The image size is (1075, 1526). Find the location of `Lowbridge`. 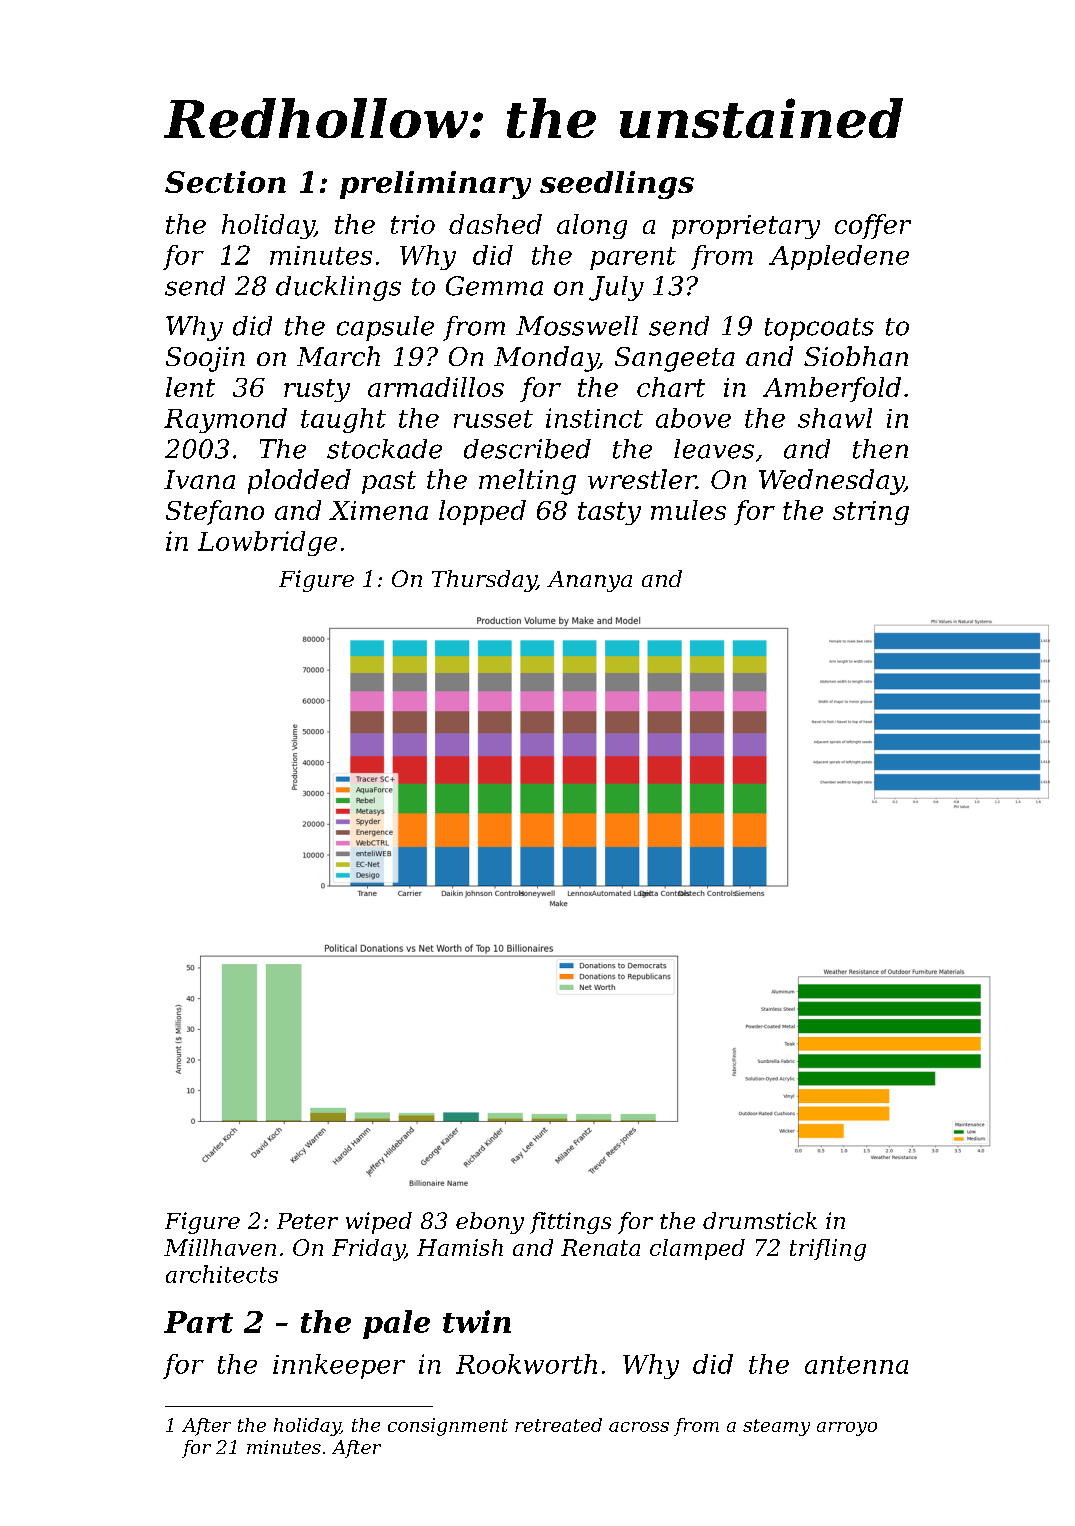

Lowbridge is located at coordinates (267, 543).
